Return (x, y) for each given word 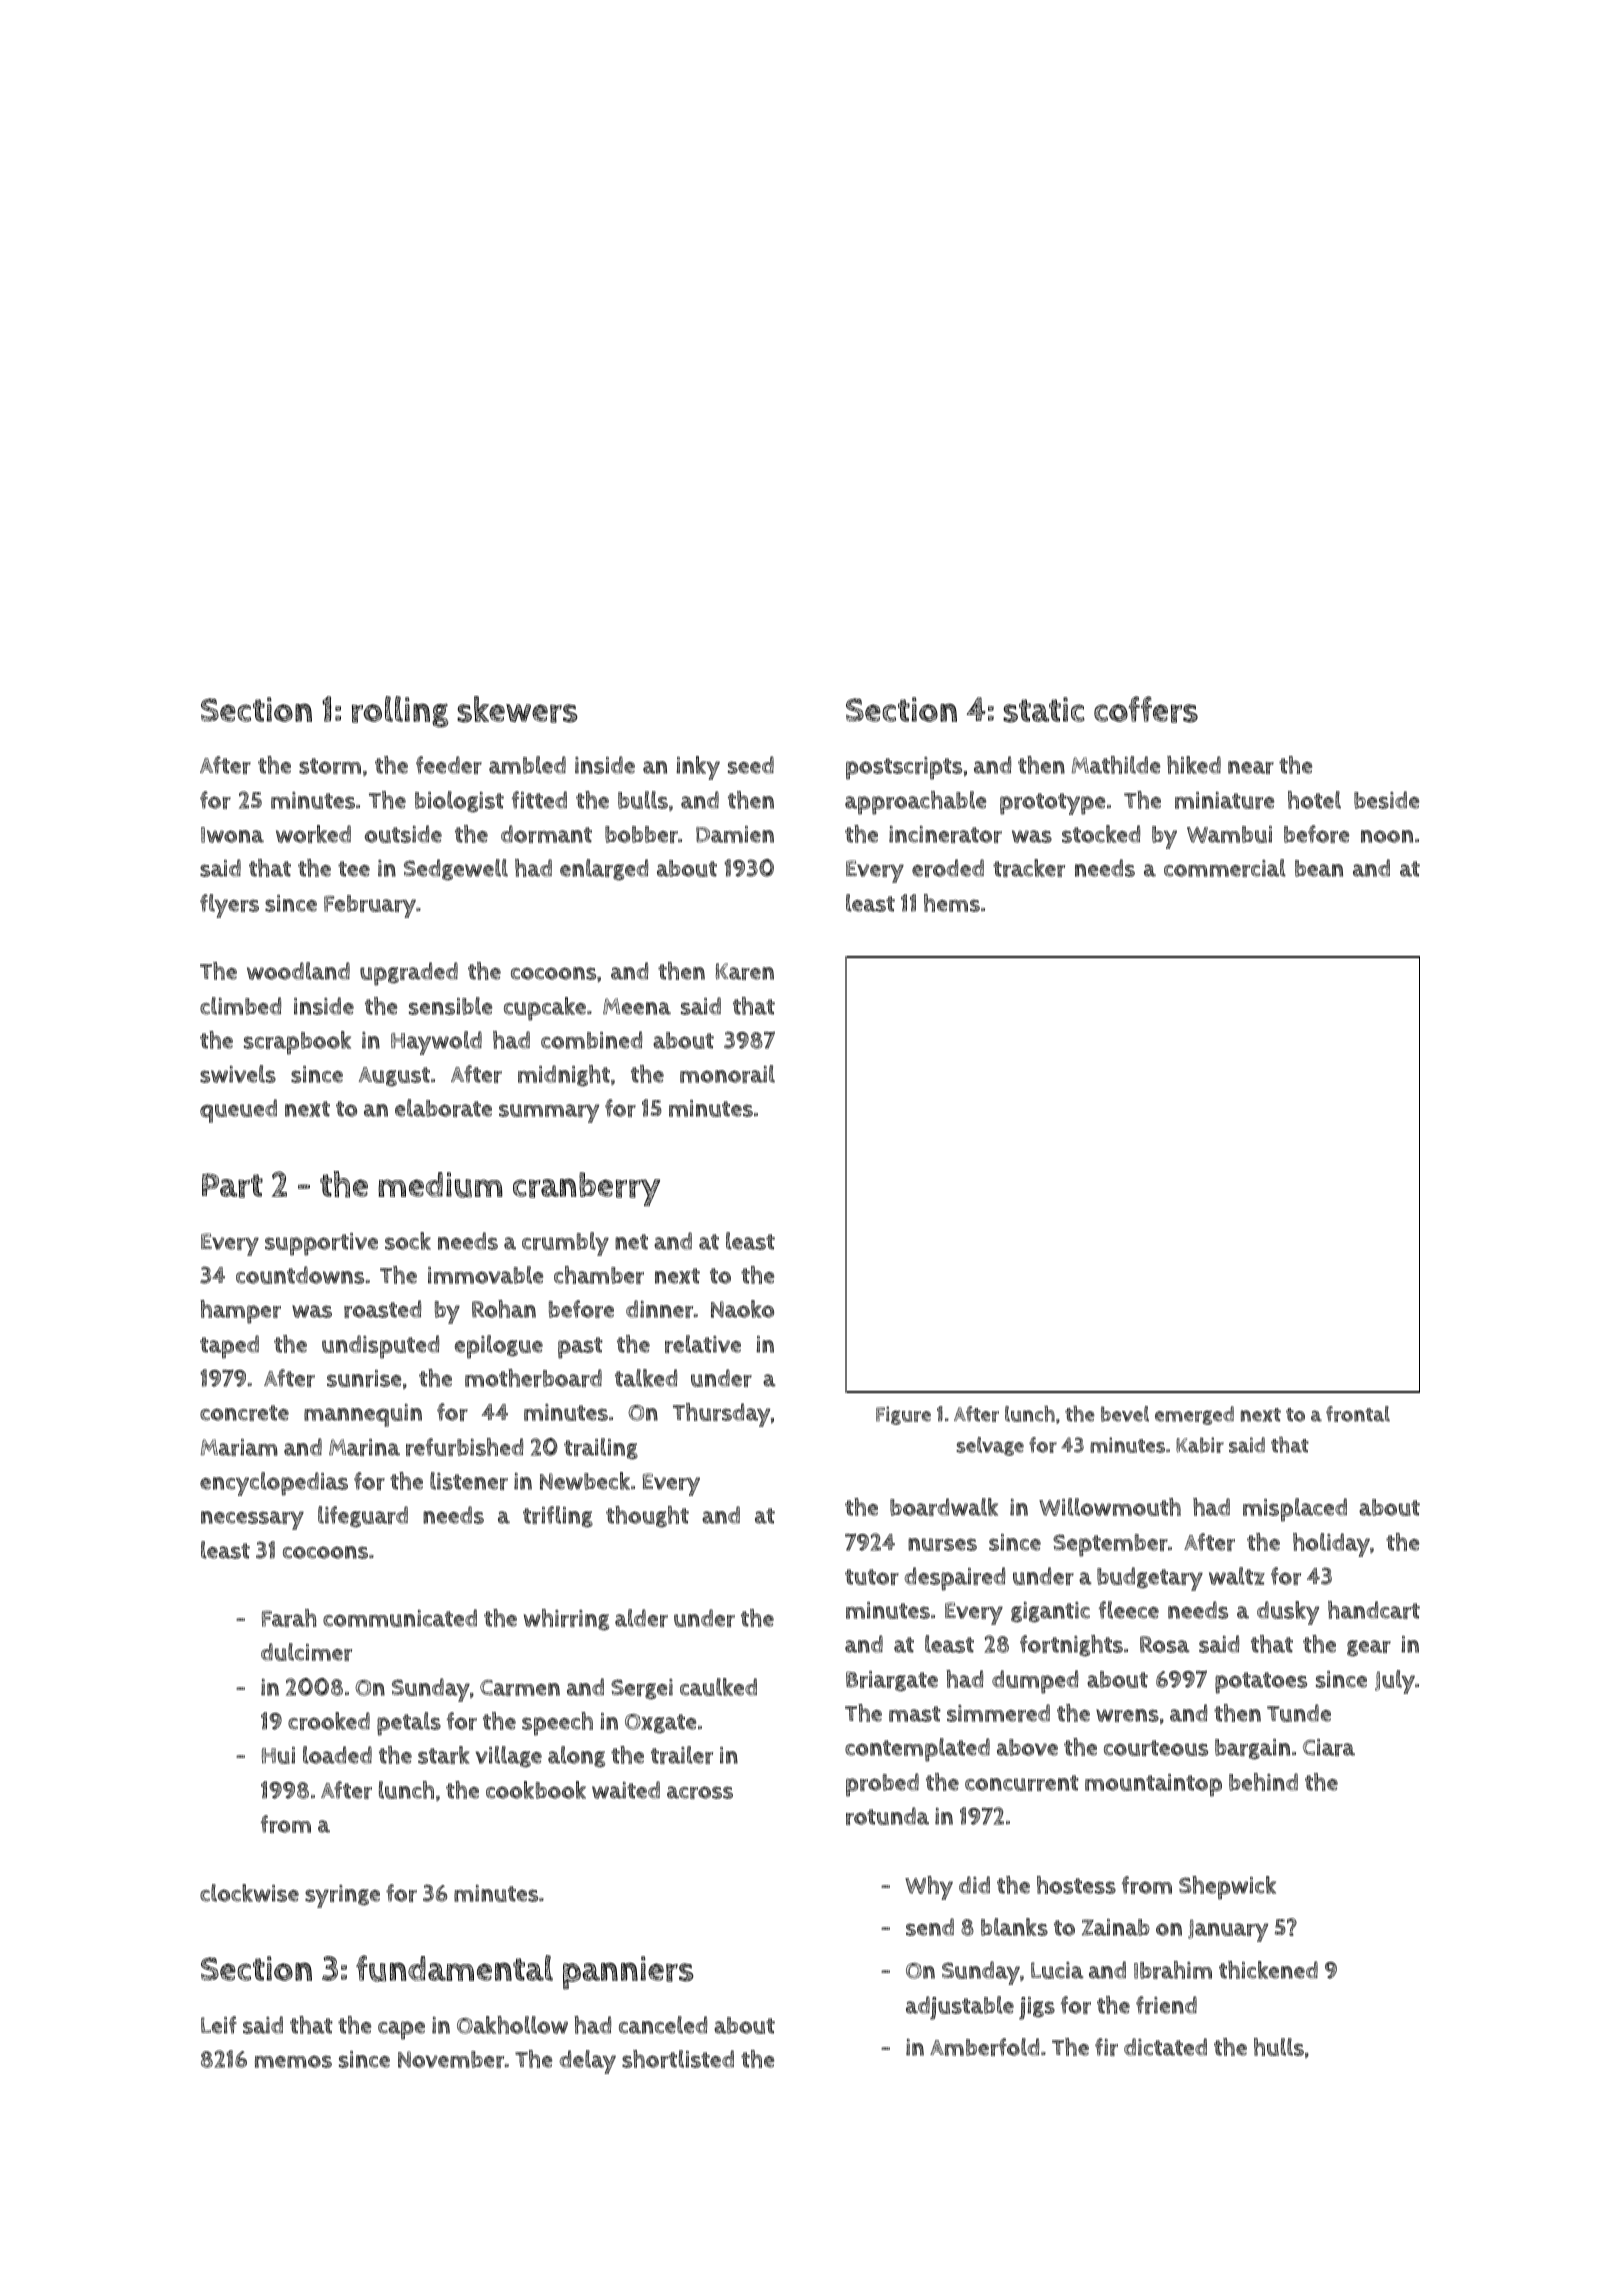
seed (751, 765)
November (451, 2059)
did (974, 1885)
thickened (1268, 1970)
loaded (337, 1755)
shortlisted (678, 2059)
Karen (745, 971)
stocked (1101, 834)
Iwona (232, 835)
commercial (1225, 868)
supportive (321, 1244)
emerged (1194, 1415)
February (370, 906)
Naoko (742, 1309)
